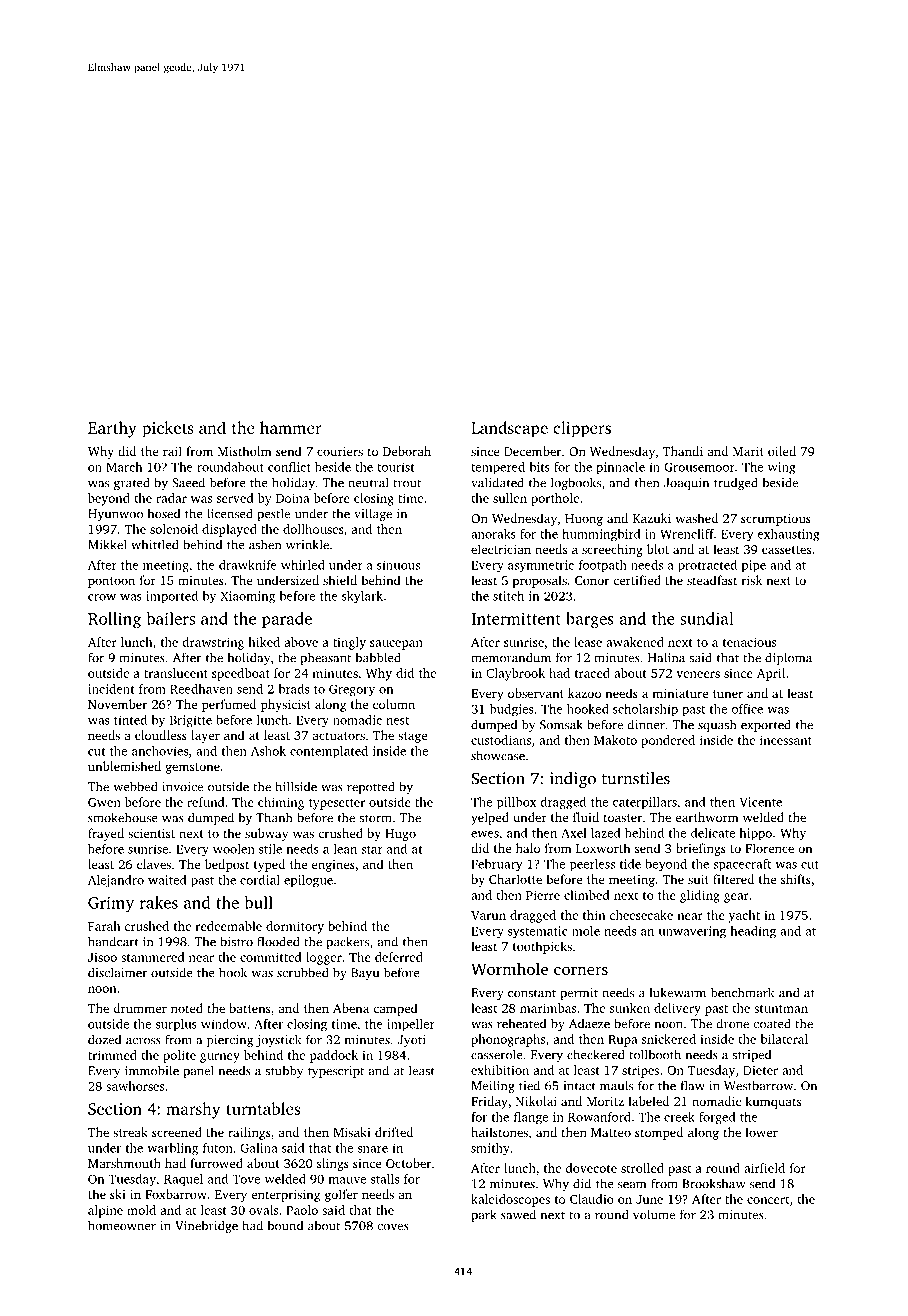  Describe the element at coordinates (111, 904) in the screenshot. I see `Grimy` at that location.
